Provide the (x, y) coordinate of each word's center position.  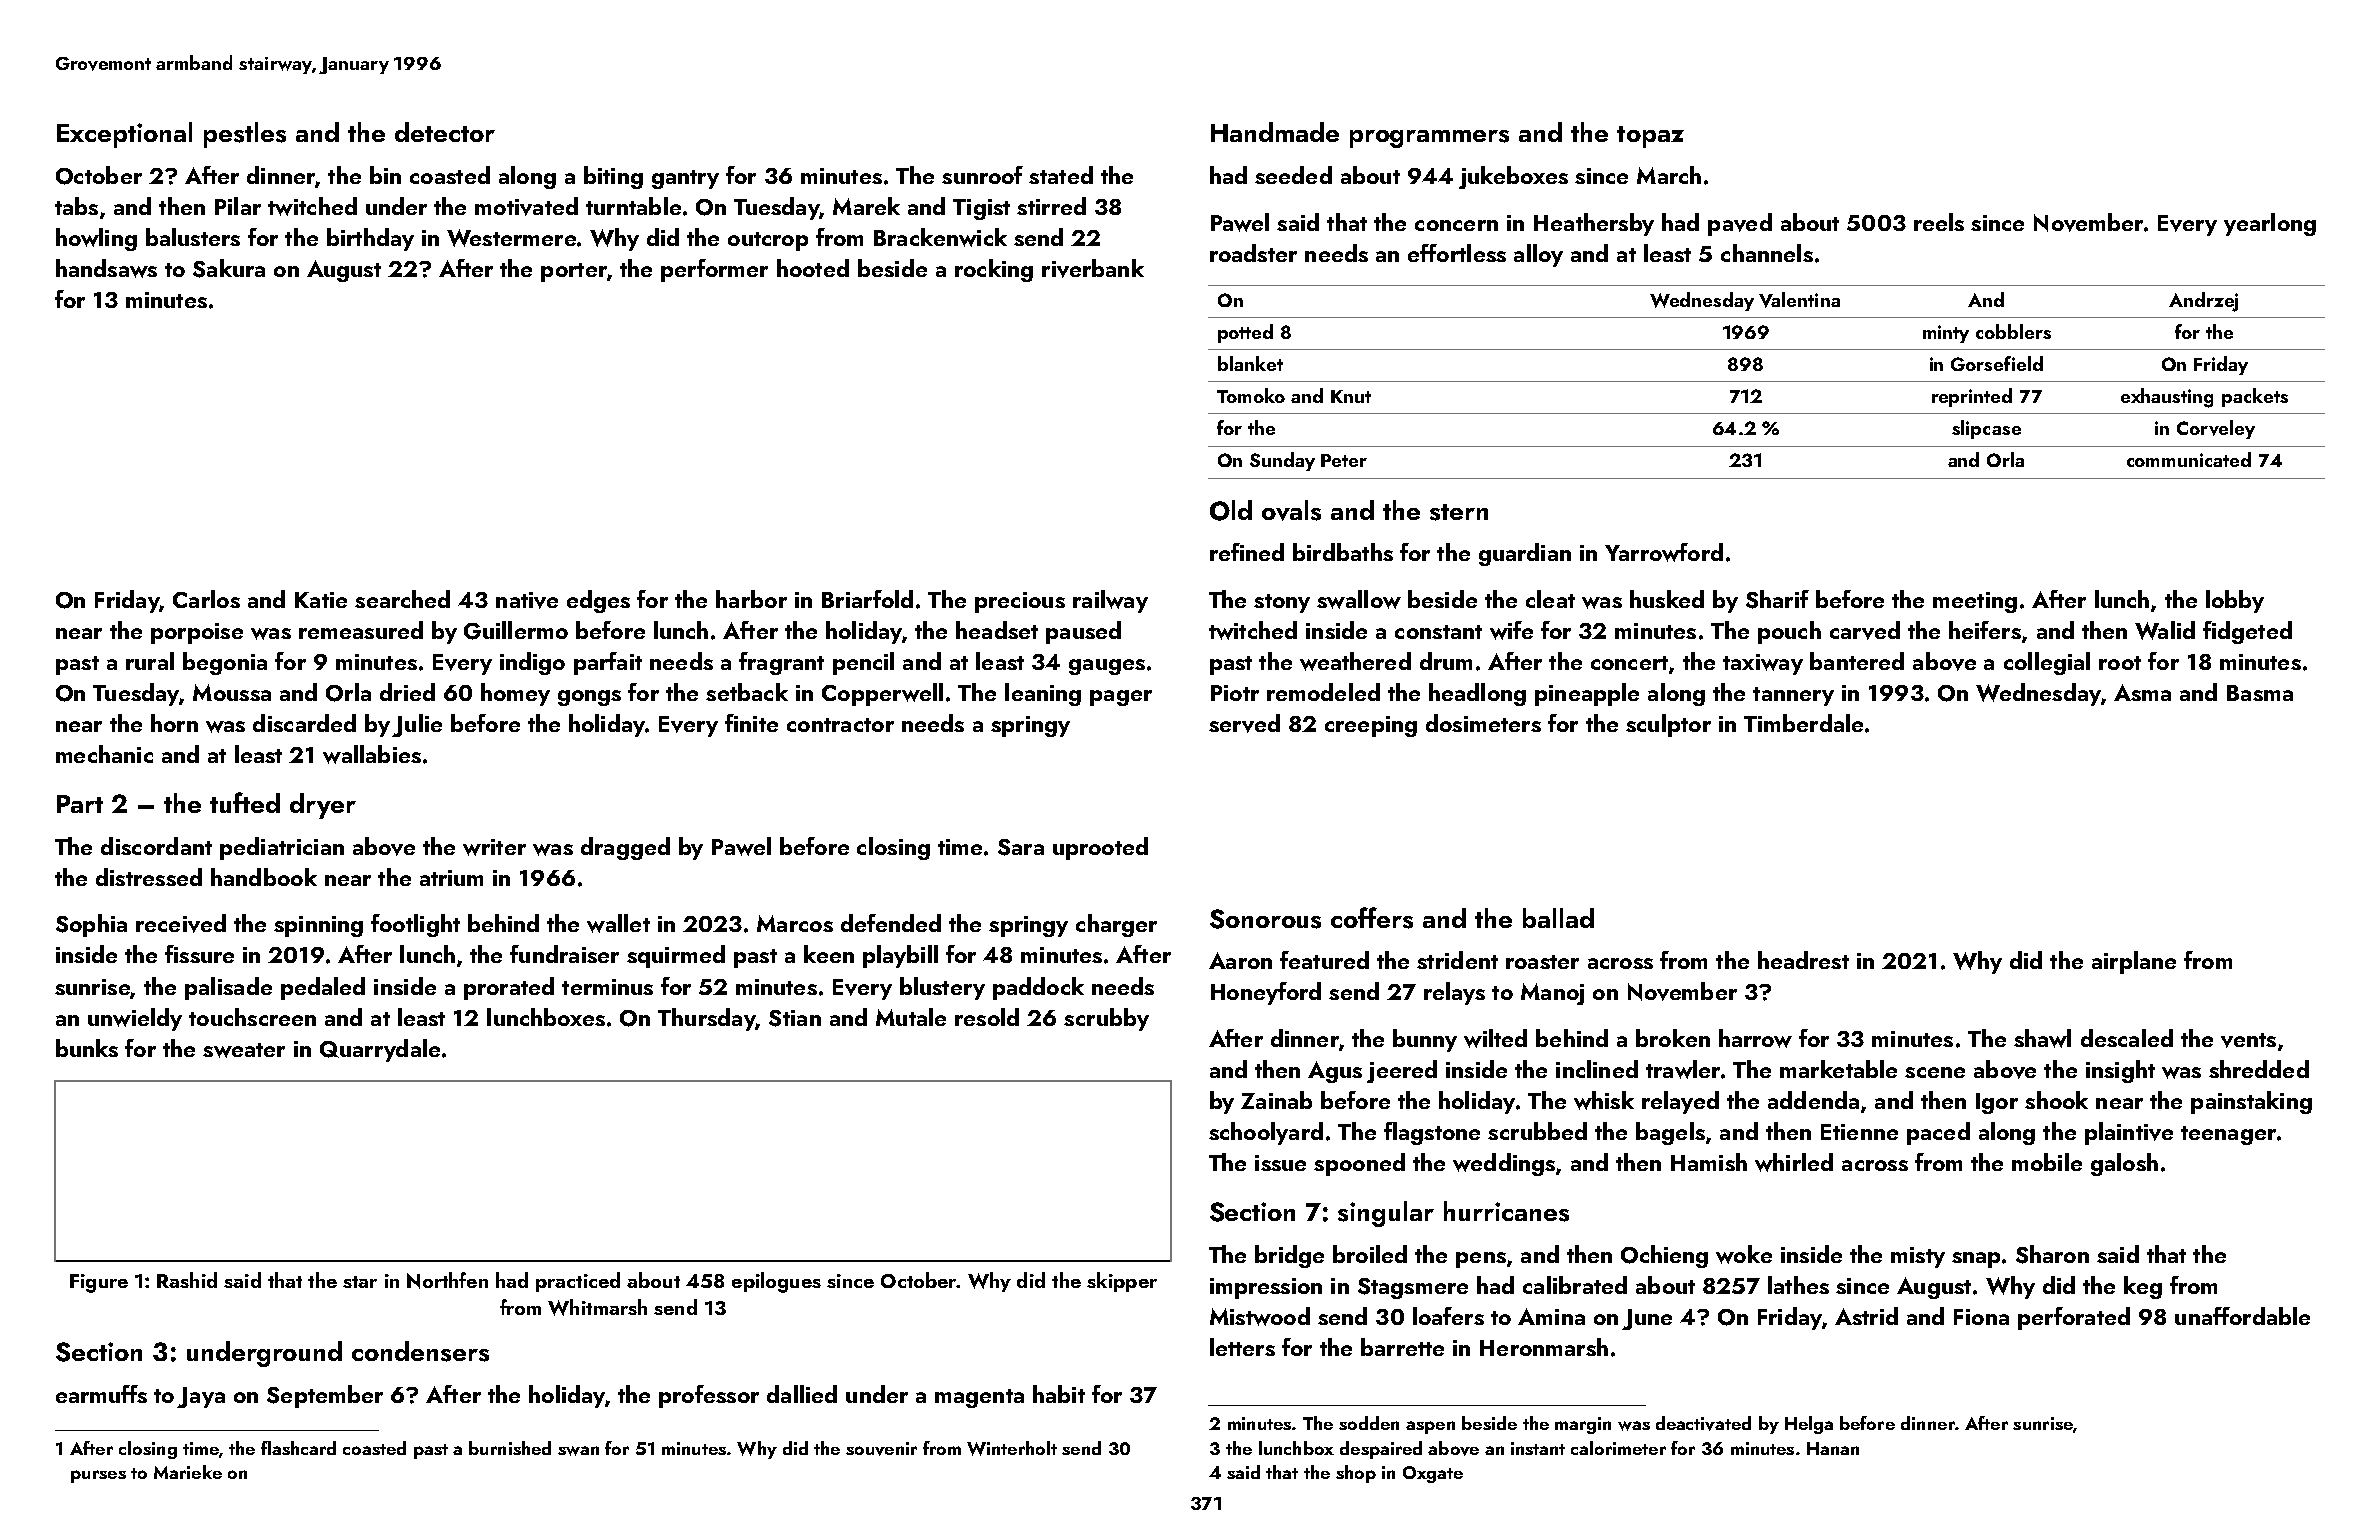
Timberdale (1803, 723)
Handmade (1275, 132)
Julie (417, 725)
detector (445, 132)
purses (98, 1476)
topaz (1650, 137)
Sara (1021, 847)
